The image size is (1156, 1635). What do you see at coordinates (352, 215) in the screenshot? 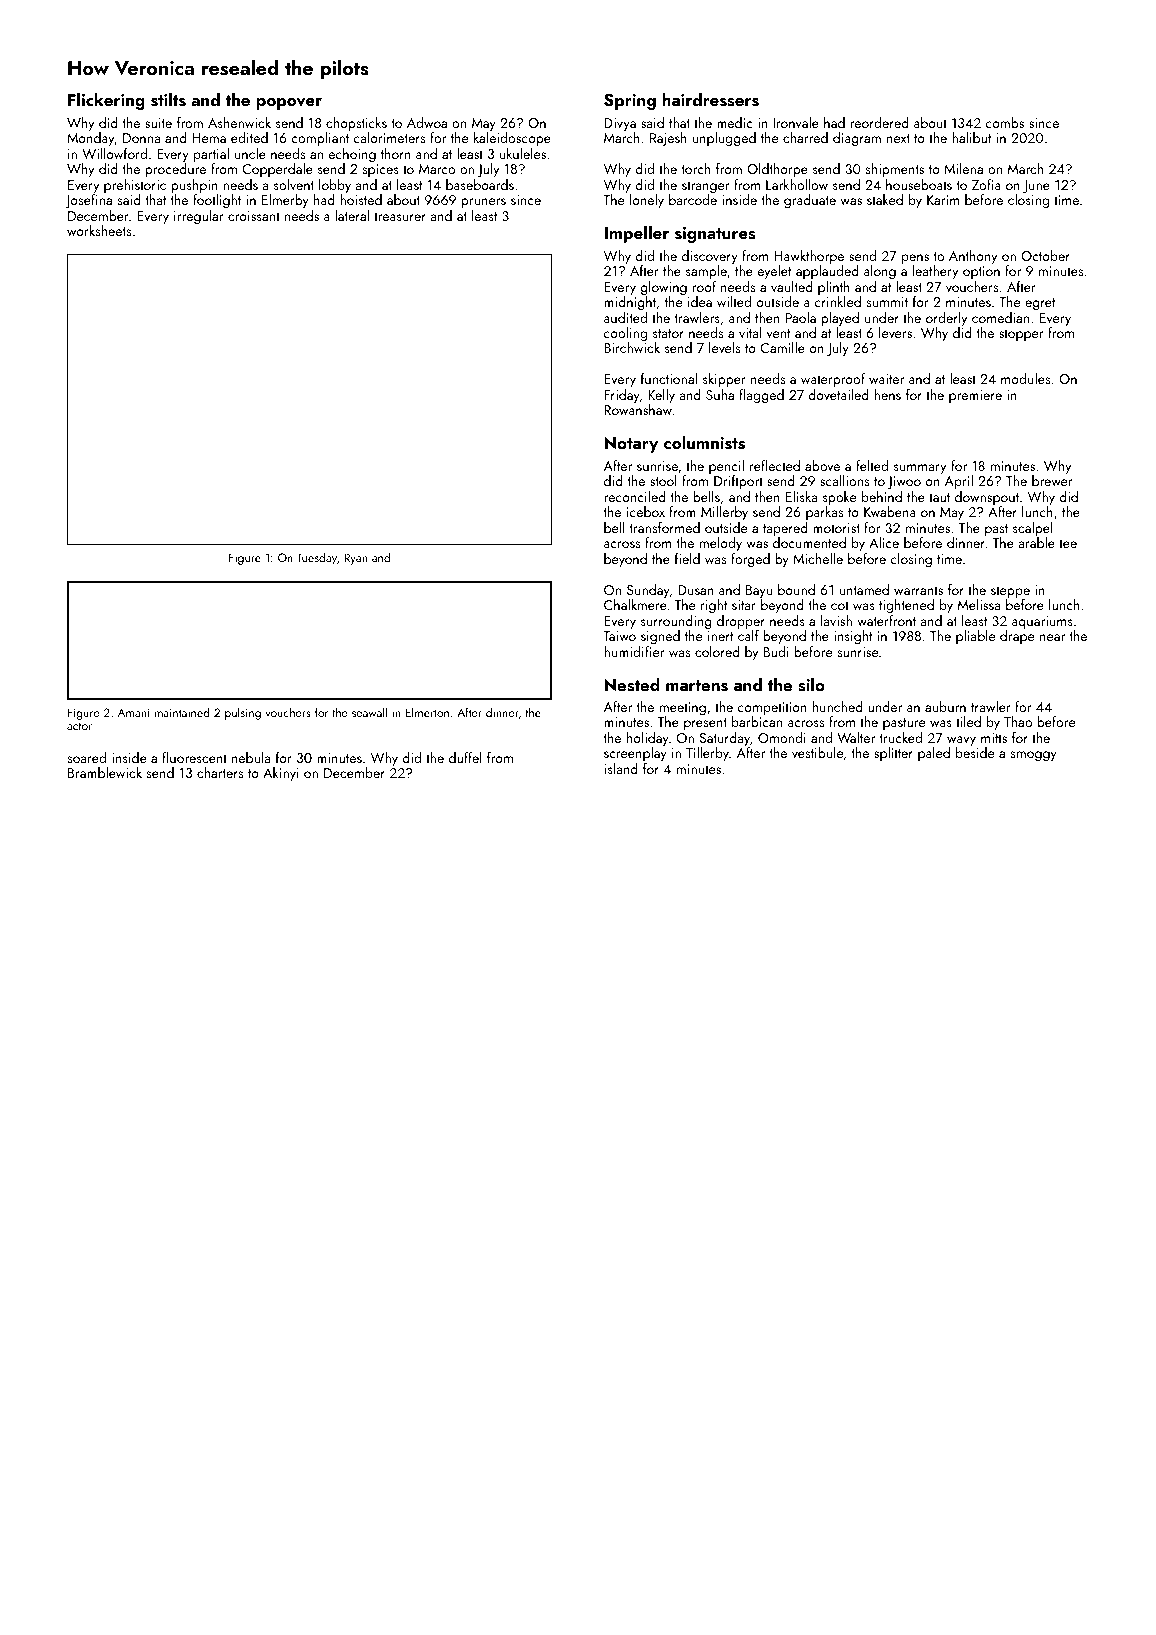
I see `lateral` at bounding box center [352, 215].
